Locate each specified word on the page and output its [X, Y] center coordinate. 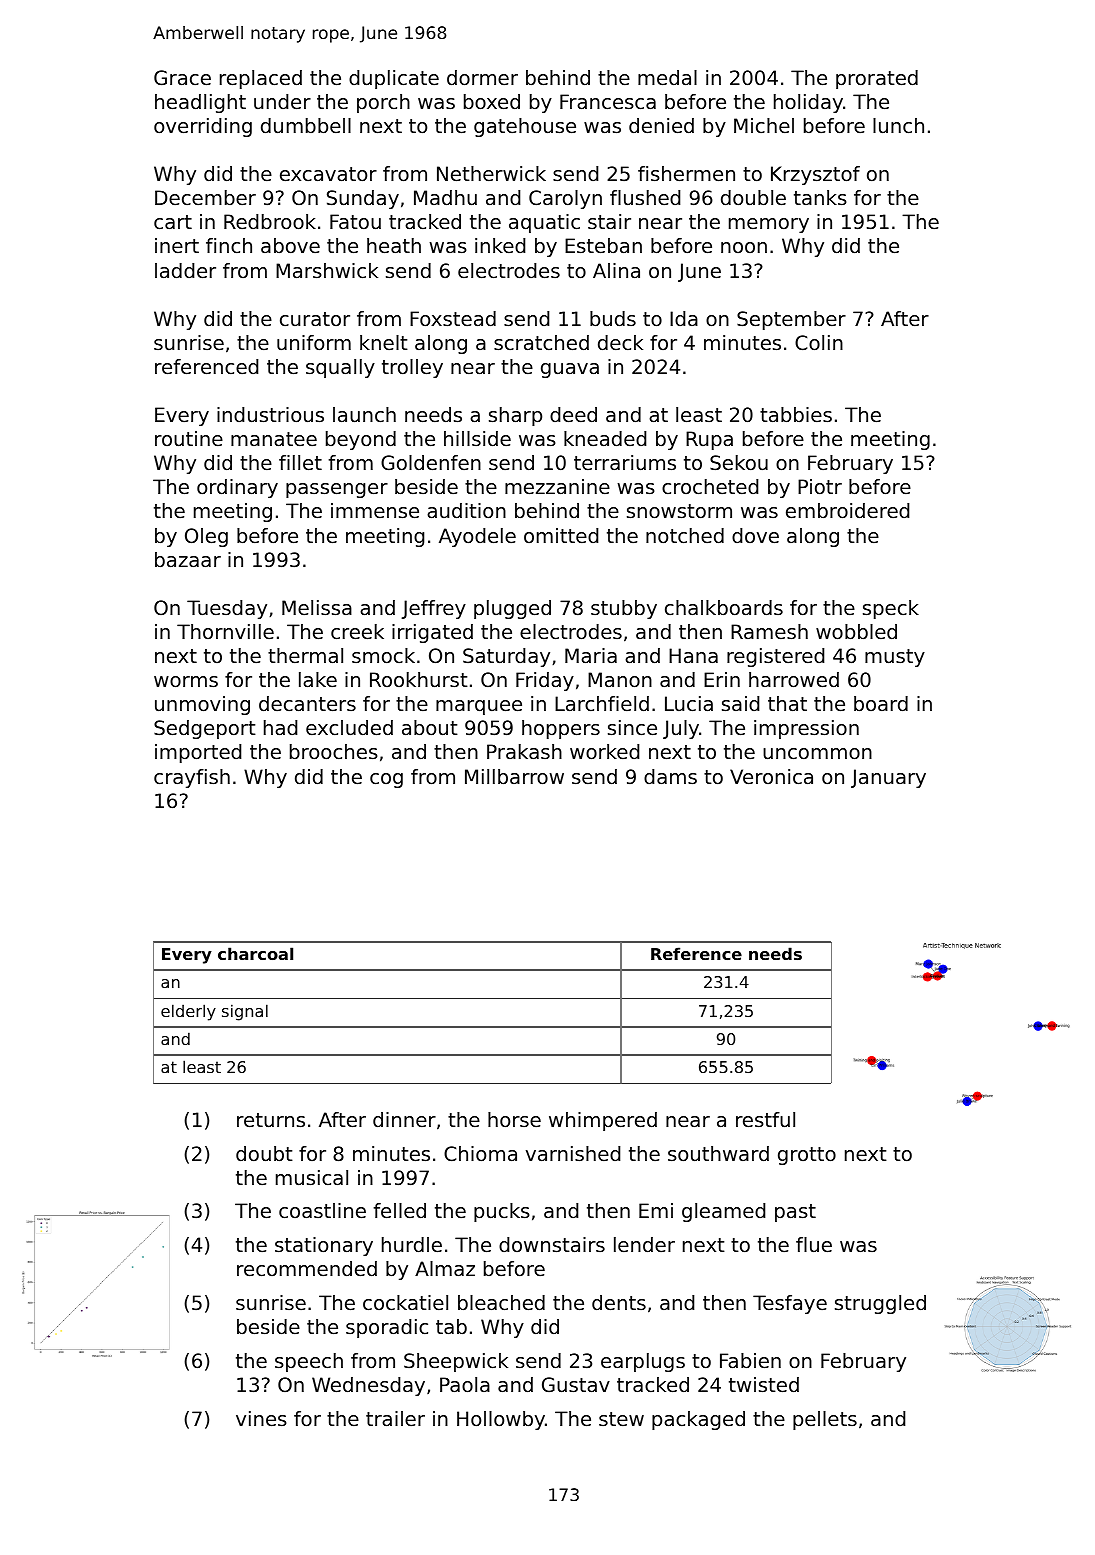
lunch [898, 126]
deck [620, 343]
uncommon [817, 754]
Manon [620, 680]
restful [765, 1120]
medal [667, 78]
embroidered [847, 511]
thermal [305, 656]
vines [261, 1419]
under [282, 102]
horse [514, 1120]
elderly [188, 1012]
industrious [270, 415]
